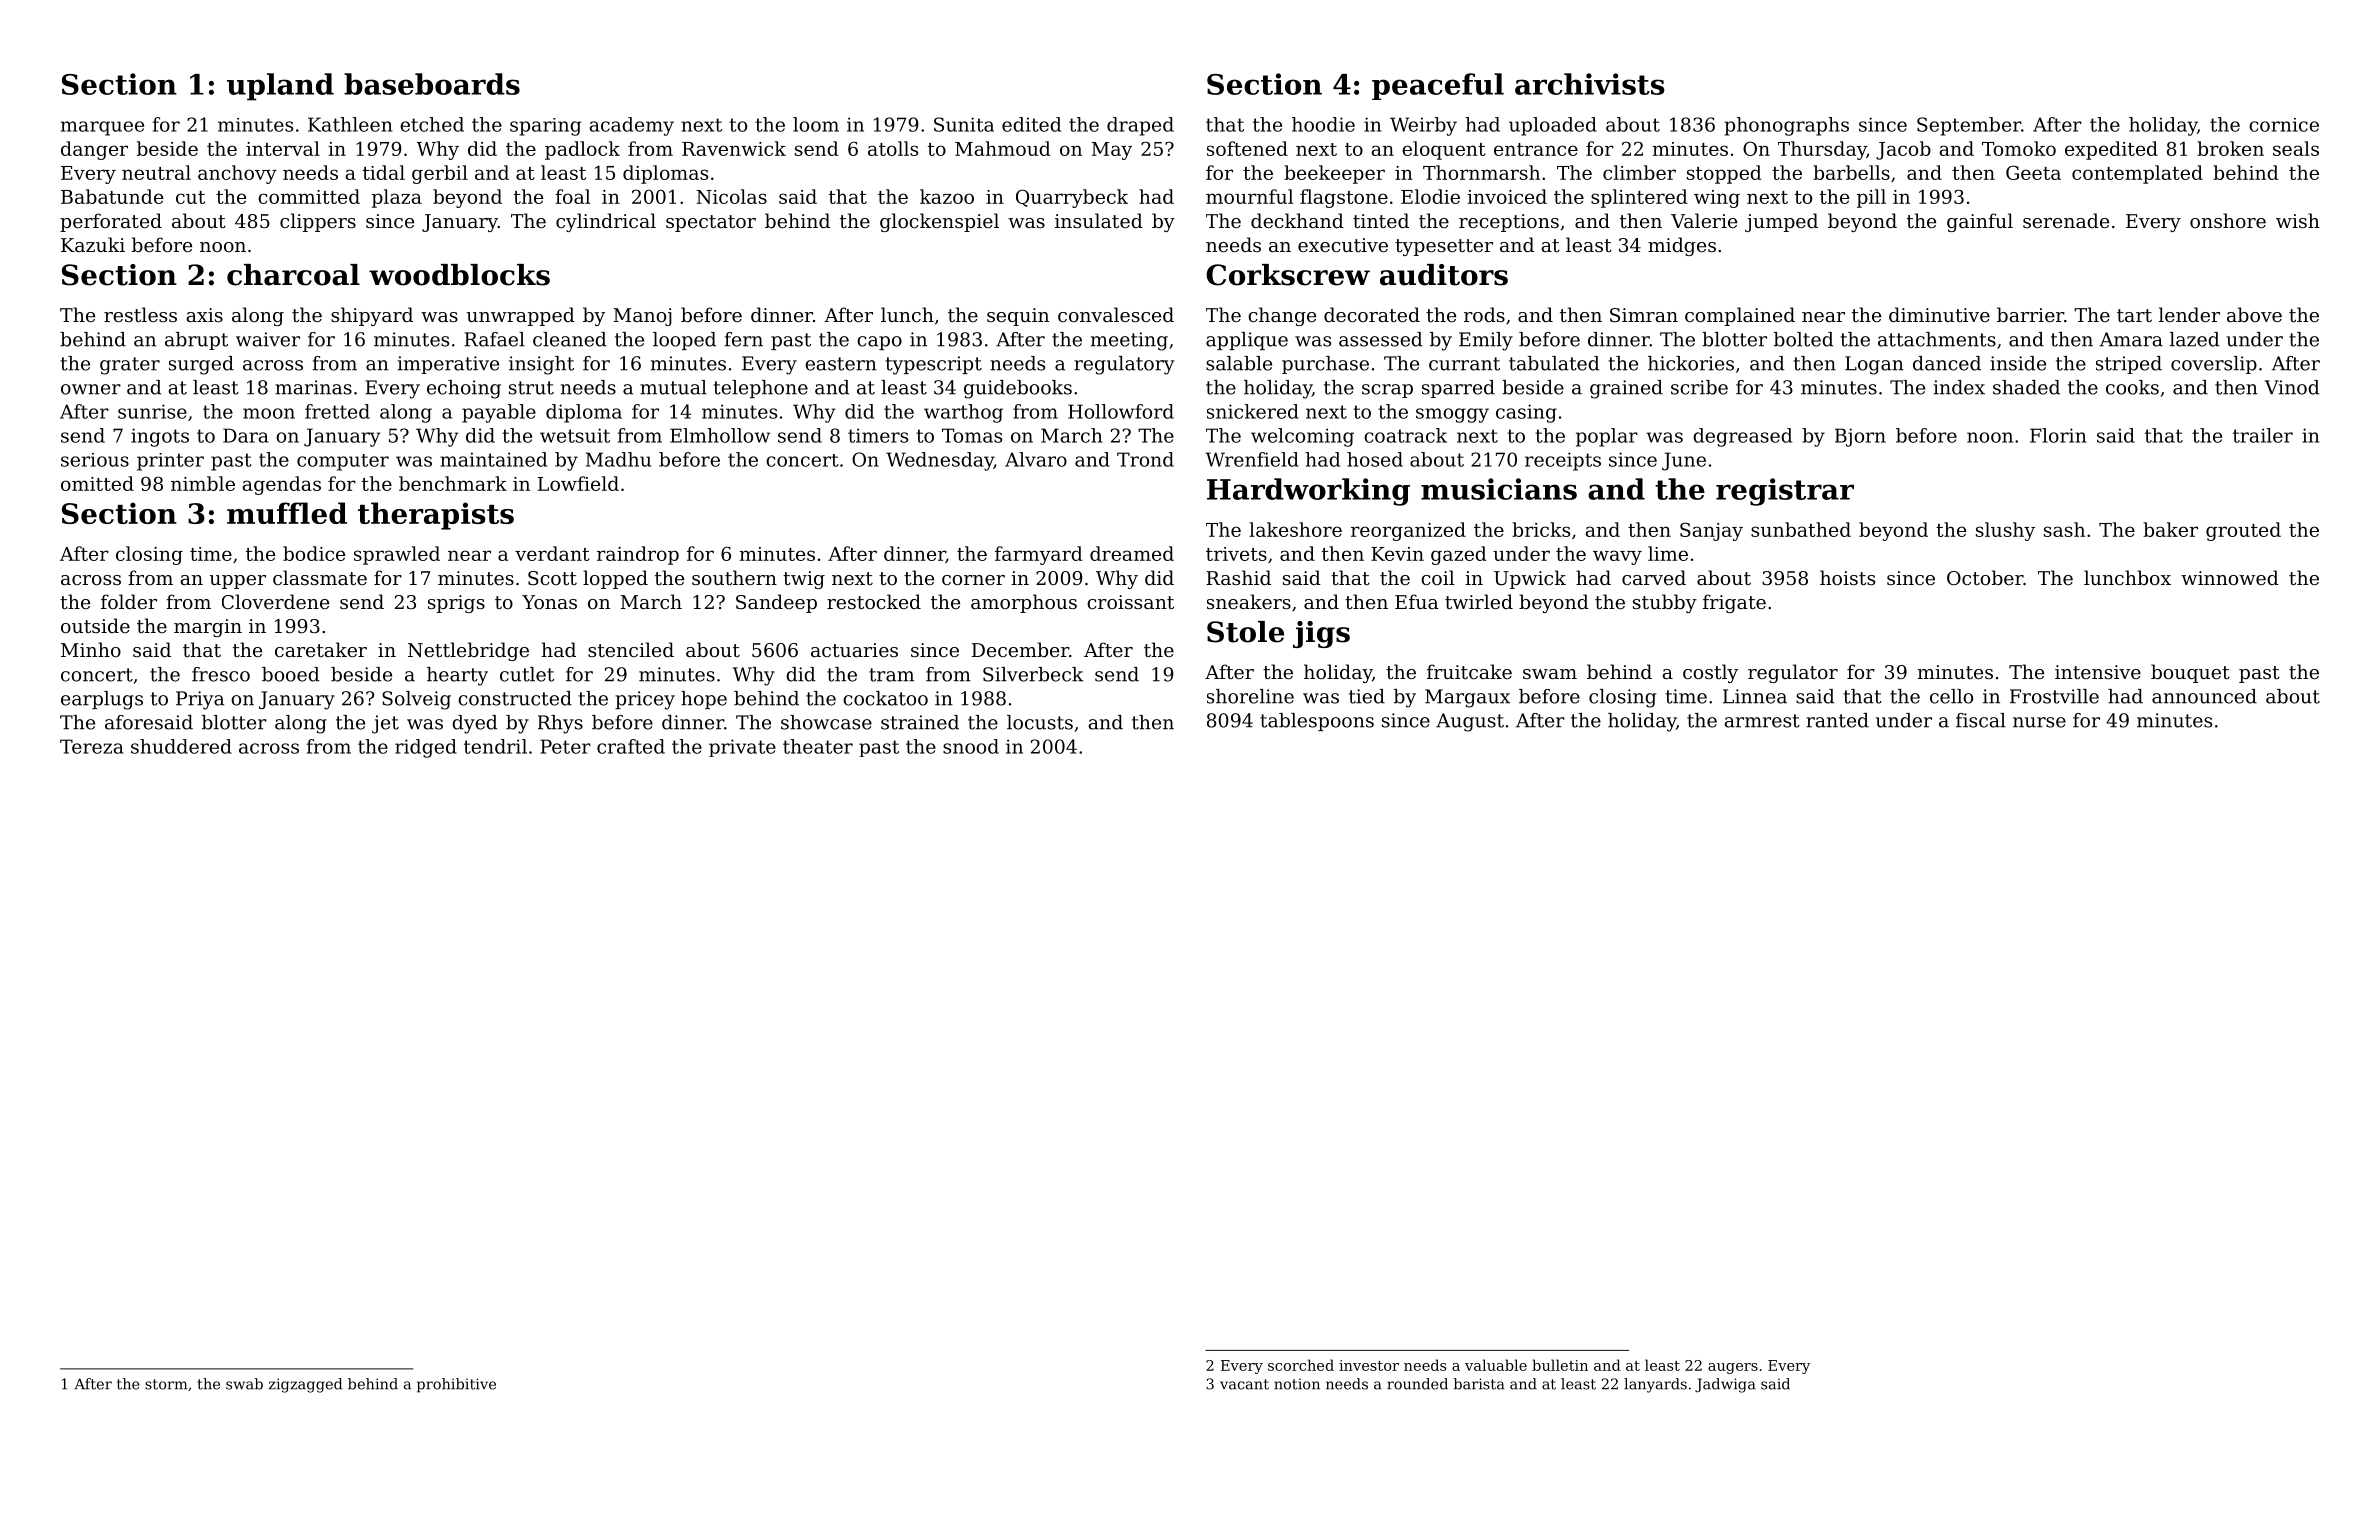 Image resolution: width=2380 pixels, height=1540 pixels. What do you see at coordinates (565, 746) in the screenshot?
I see `Peter` at bounding box center [565, 746].
